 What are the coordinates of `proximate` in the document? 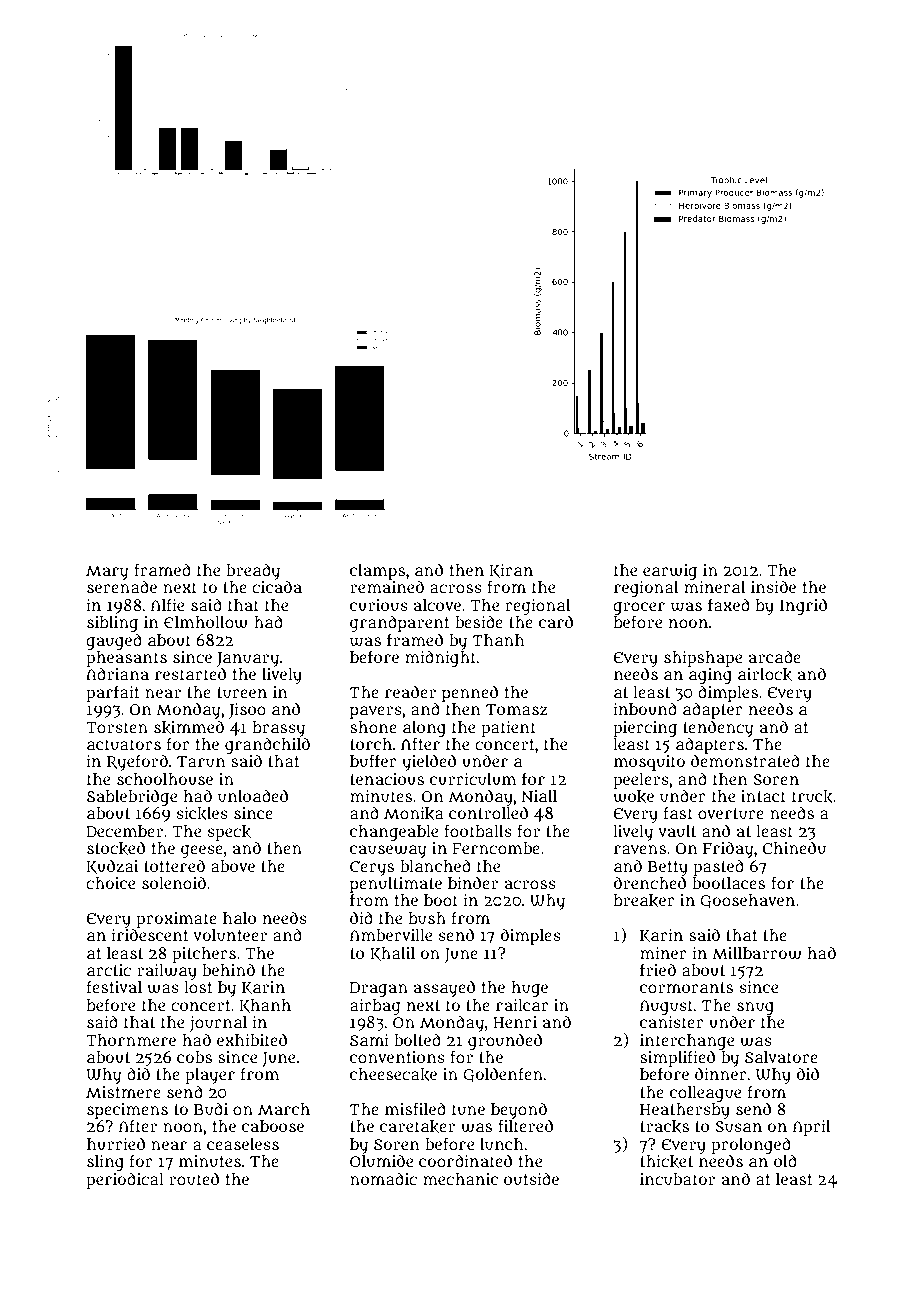 It's located at (176, 920).
